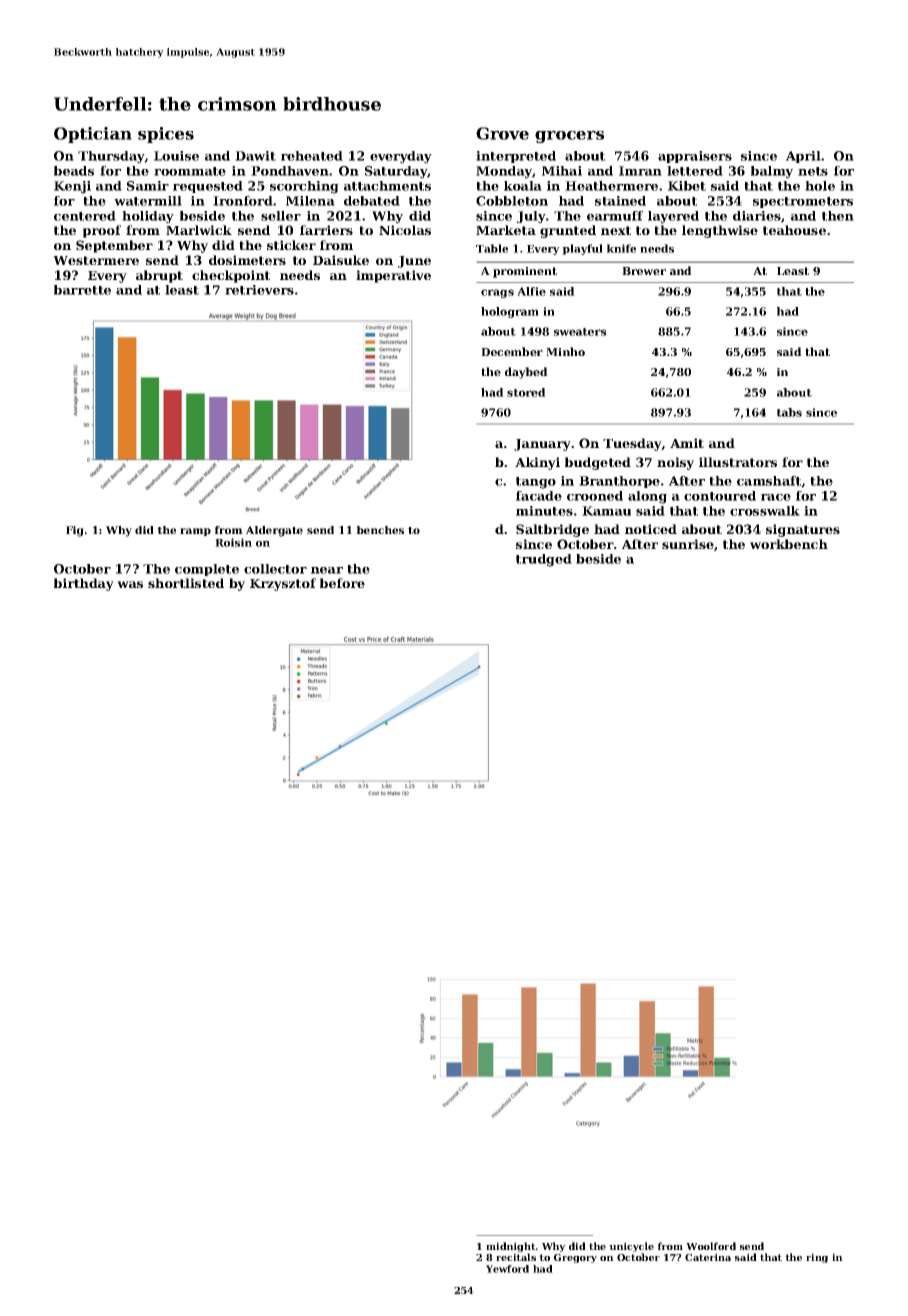 The height and width of the page is (1316, 908). Describe the element at coordinates (803, 530) in the page. I see `signatures` at that location.
